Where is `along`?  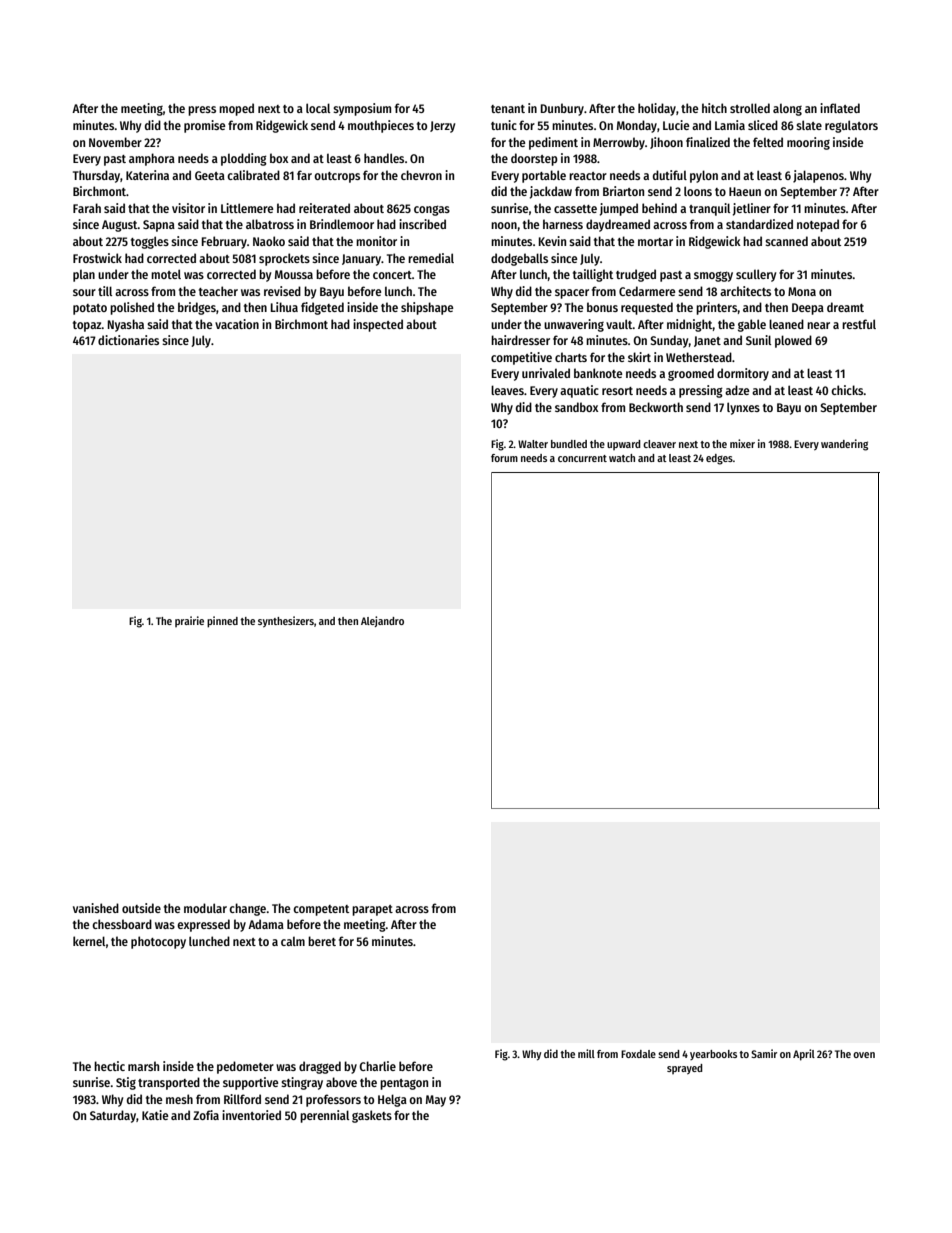
along is located at coordinates (787, 110).
